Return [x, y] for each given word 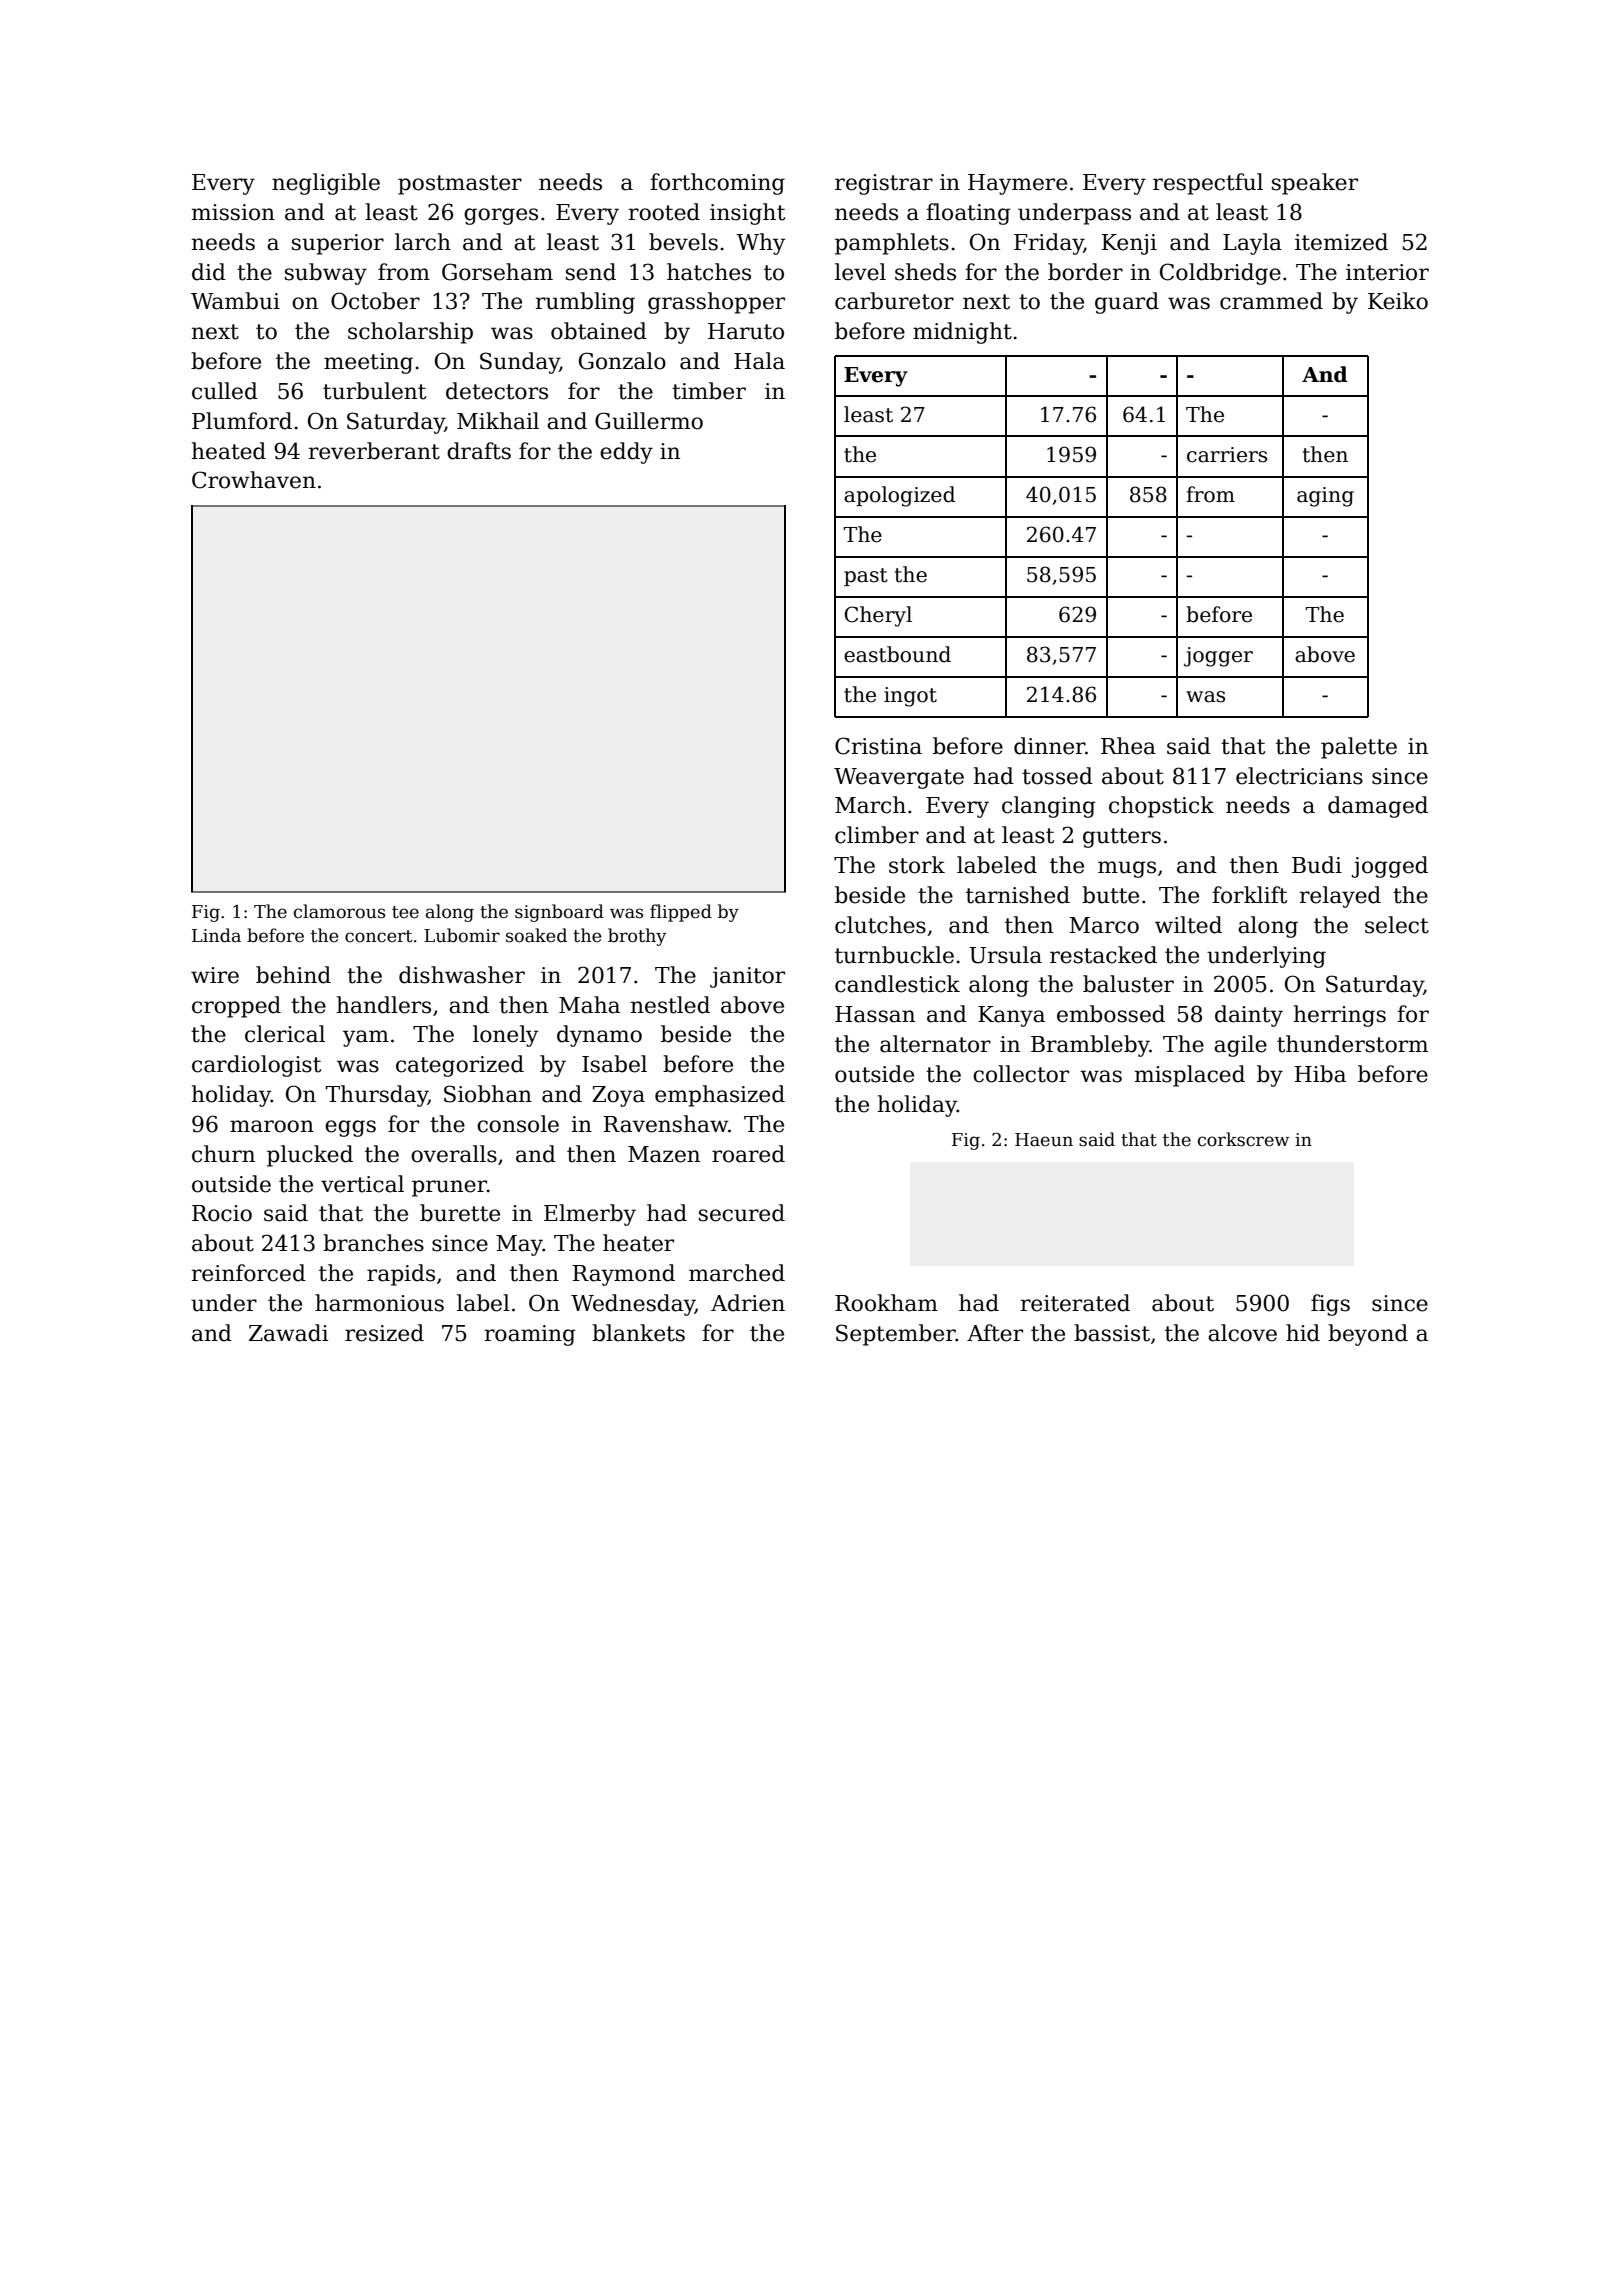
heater [638, 1243]
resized [384, 1333]
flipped [681, 913]
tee [405, 912]
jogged [1390, 867]
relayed [1340, 897]
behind [293, 975]
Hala [759, 361]
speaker [1315, 184]
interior [1387, 272]
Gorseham [497, 272]
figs [1330, 1305]
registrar [884, 184]
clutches [880, 925]
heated [229, 451]
